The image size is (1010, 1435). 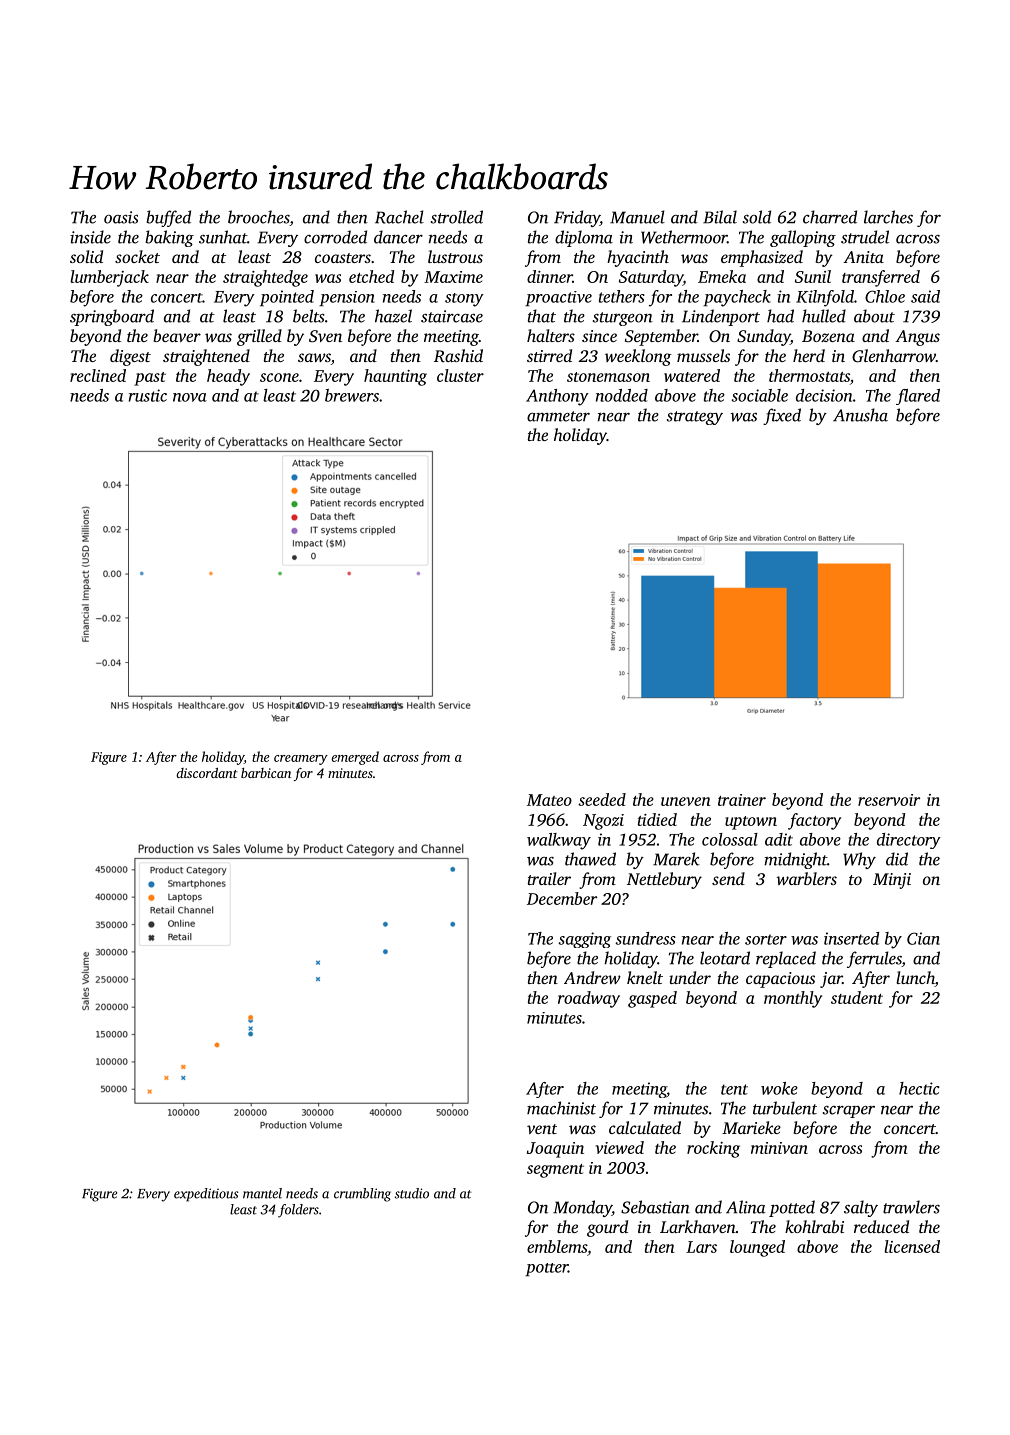 I want to click on Cian, so click(x=923, y=938).
